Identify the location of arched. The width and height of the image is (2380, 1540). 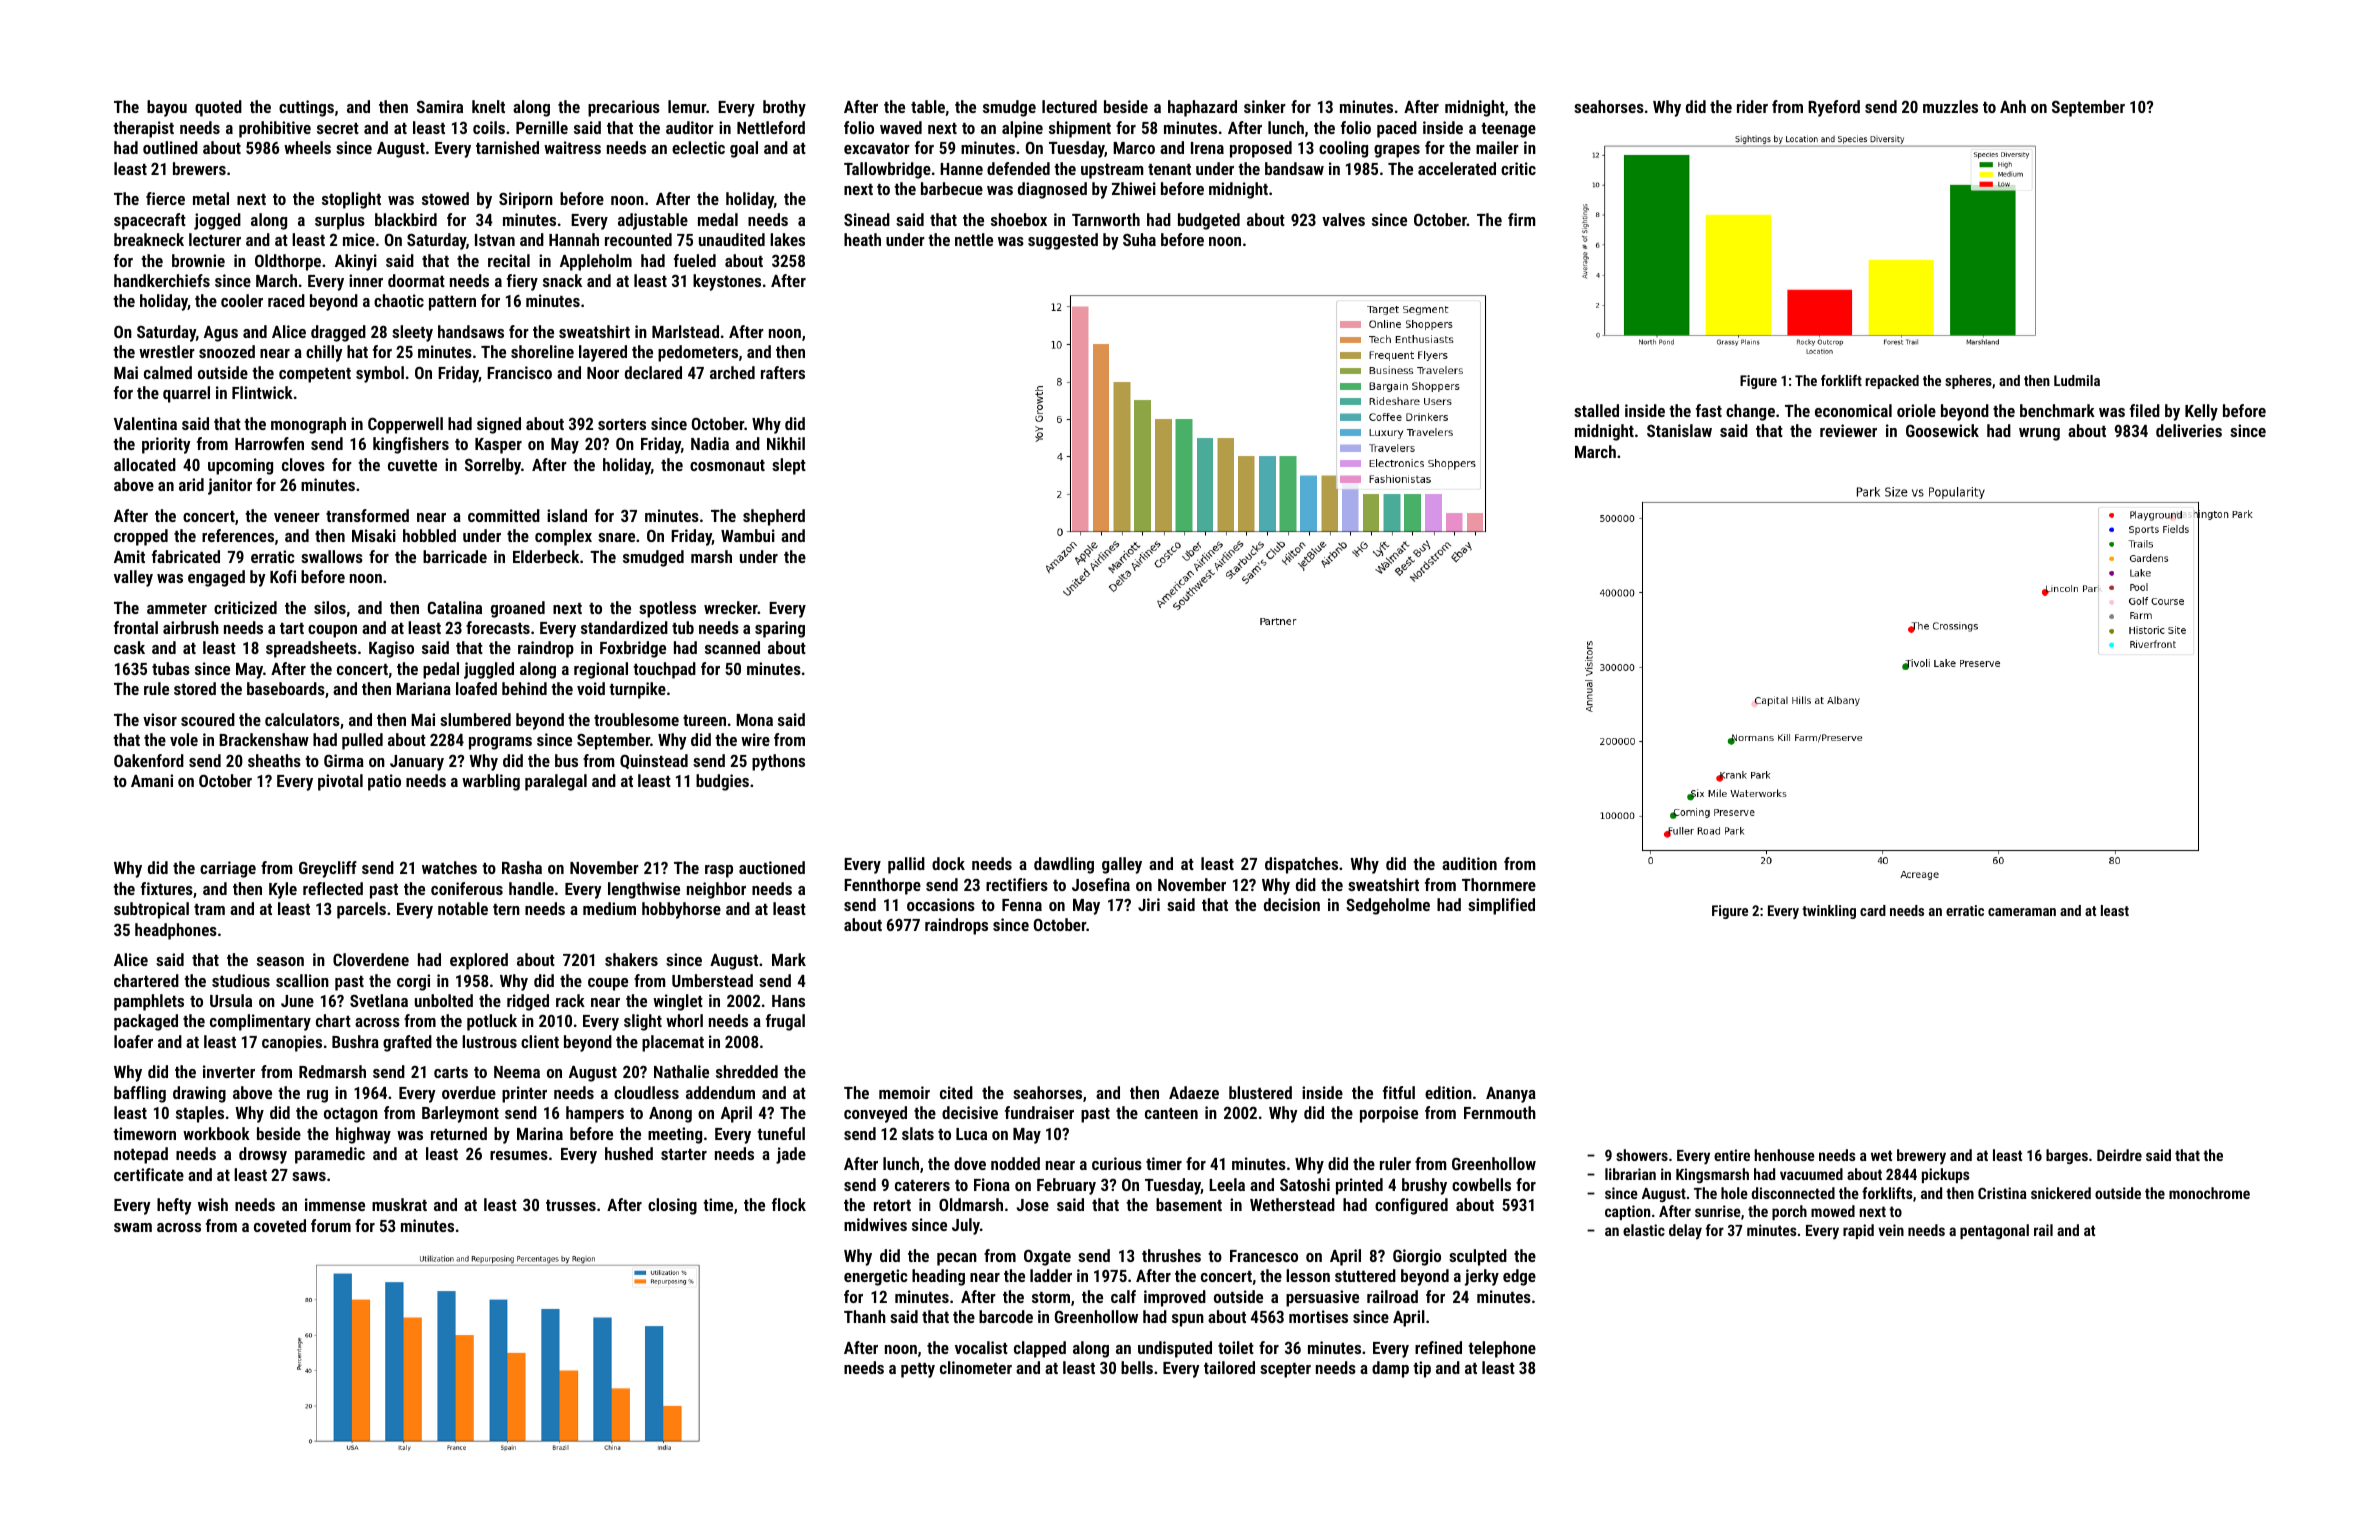
(732, 372).
